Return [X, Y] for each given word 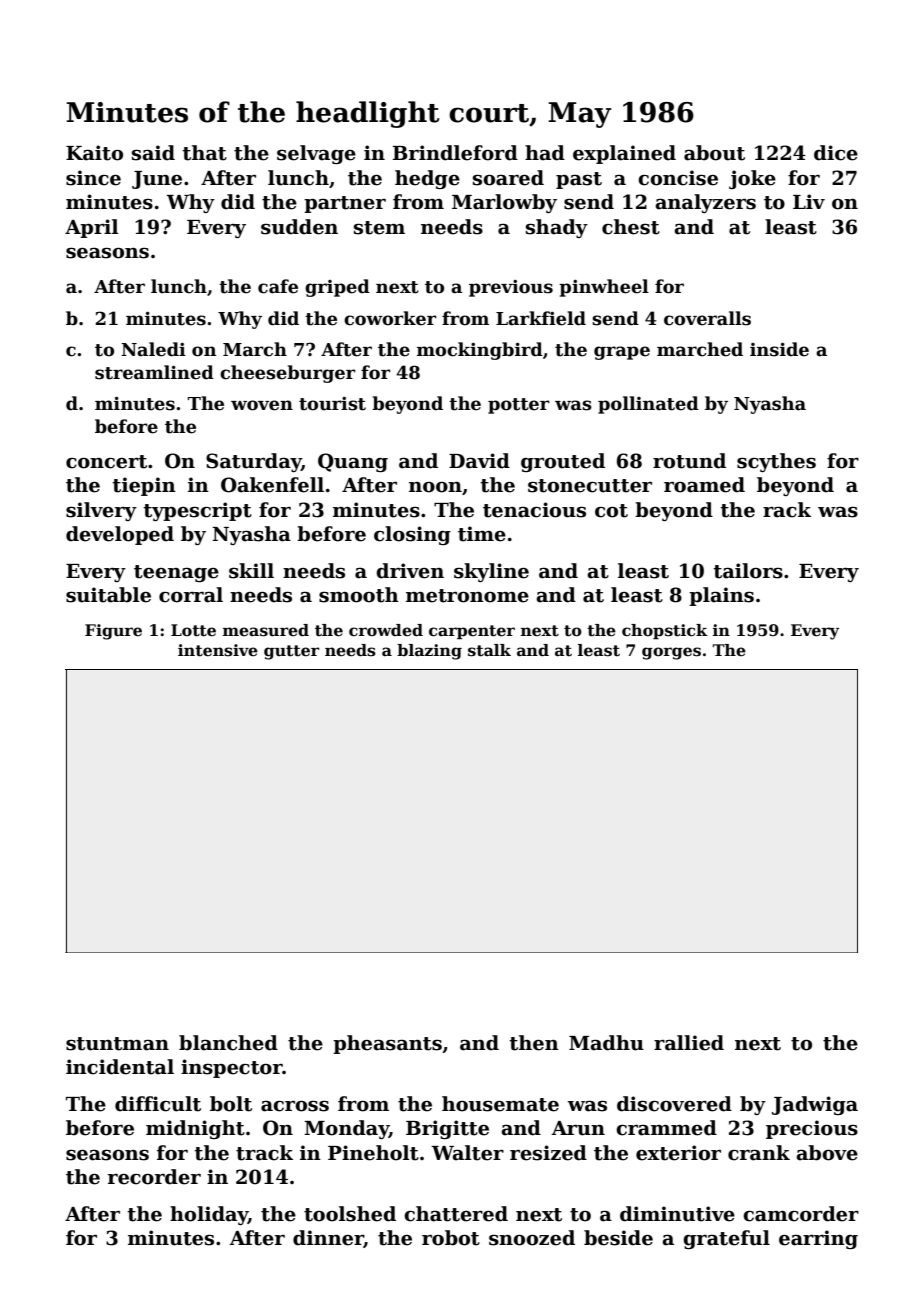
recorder [154, 1177]
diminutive [677, 1214]
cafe [278, 286]
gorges [671, 653]
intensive [218, 650]
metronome [467, 596]
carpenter [472, 632]
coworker [390, 318]
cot [611, 511]
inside [779, 349]
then [534, 1043]
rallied [689, 1043]
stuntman [117, 1044]
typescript [197, 511]
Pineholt [373, 1153]
